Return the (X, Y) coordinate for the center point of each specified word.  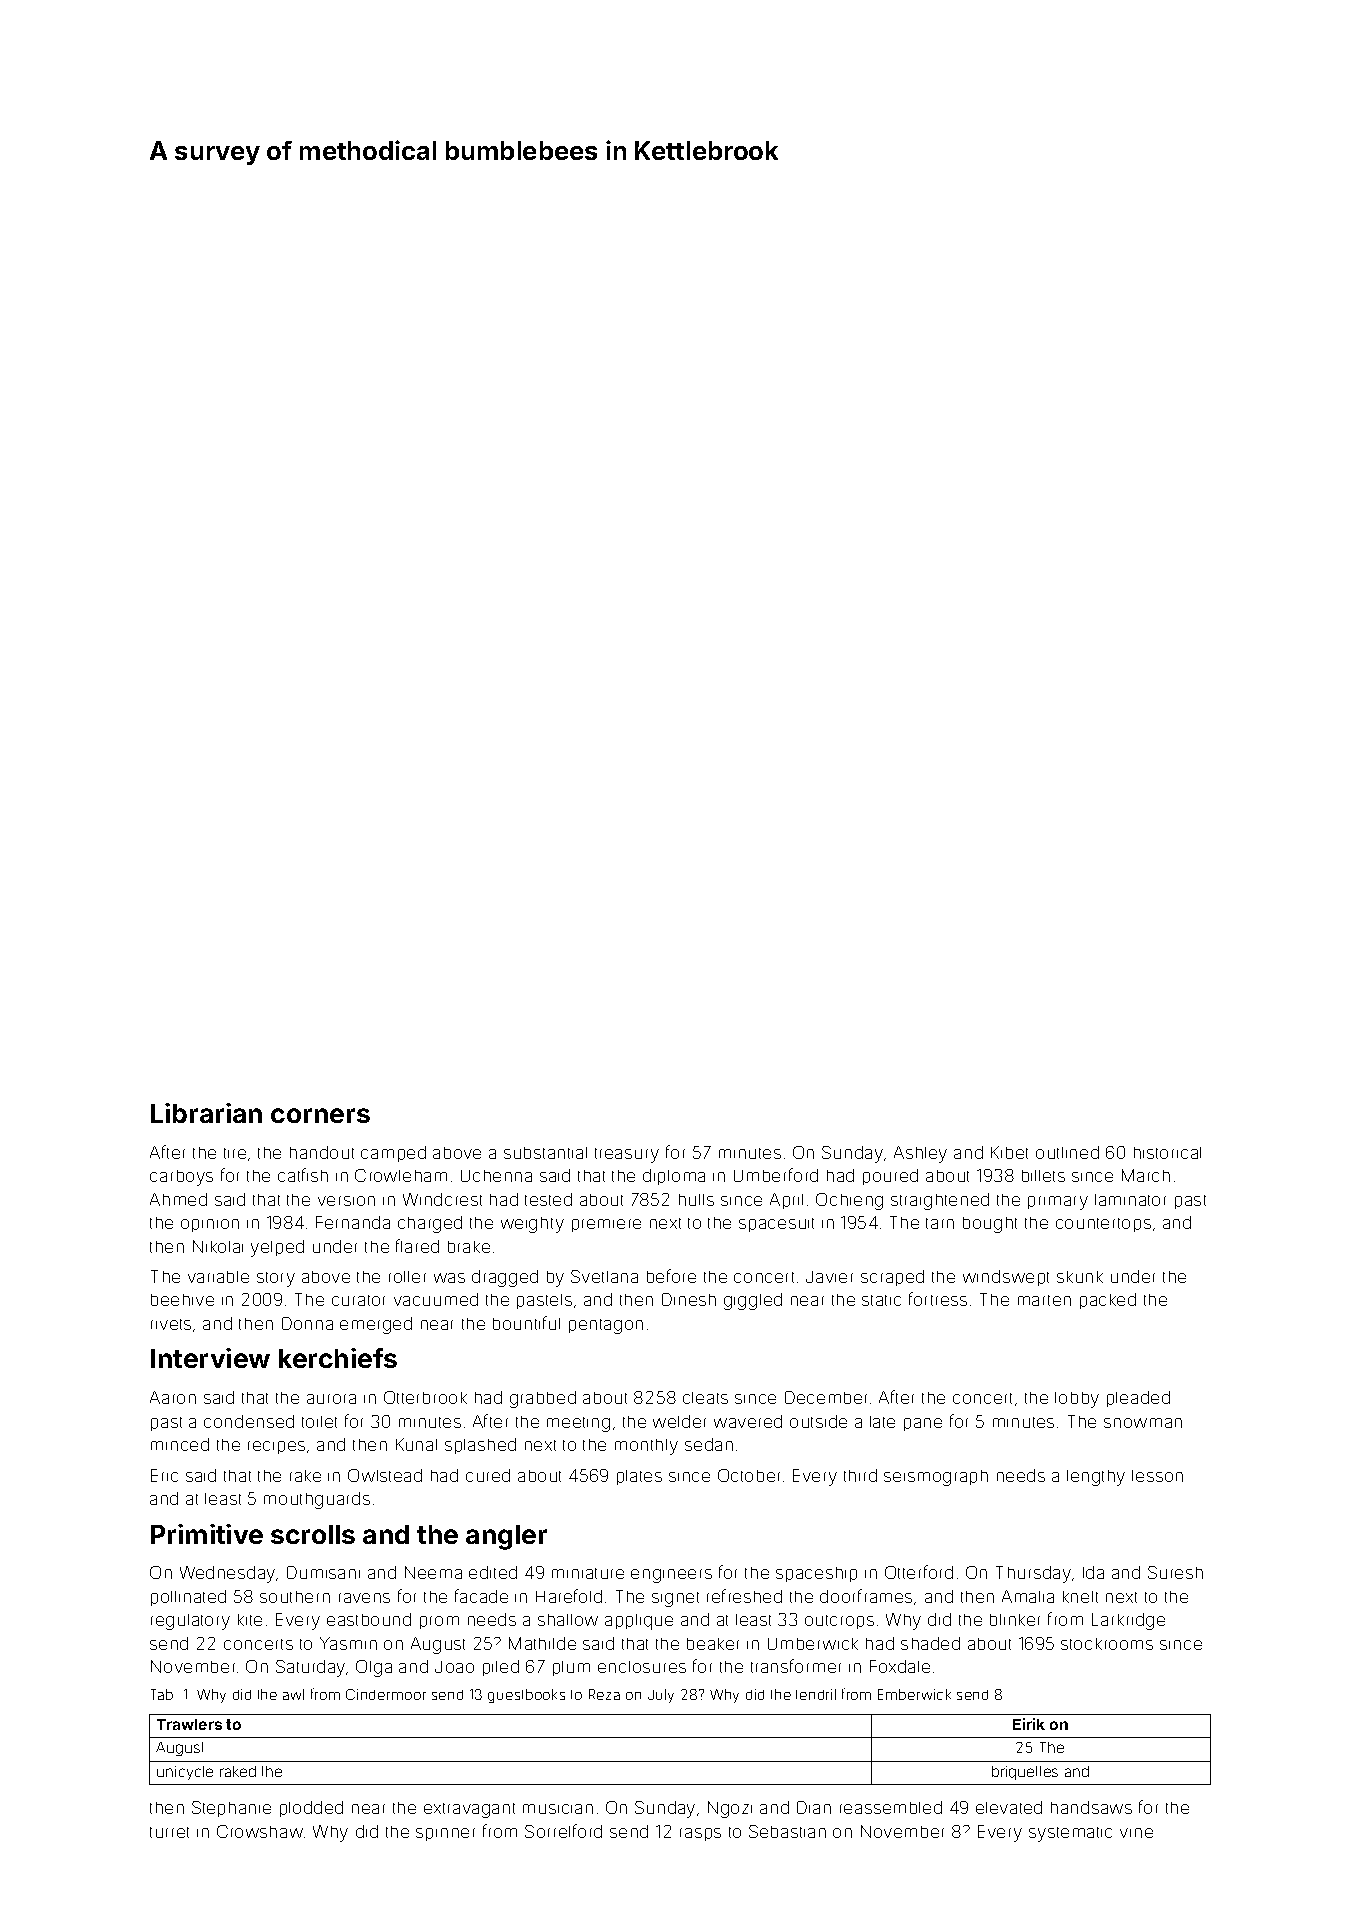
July (661, 1696)
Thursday (1033, 1574)
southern (295, 1597)
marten (1044, 1300)
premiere (606, 1225)
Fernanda (353, 1222)
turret (169, 1832)
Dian (814, 1807)
